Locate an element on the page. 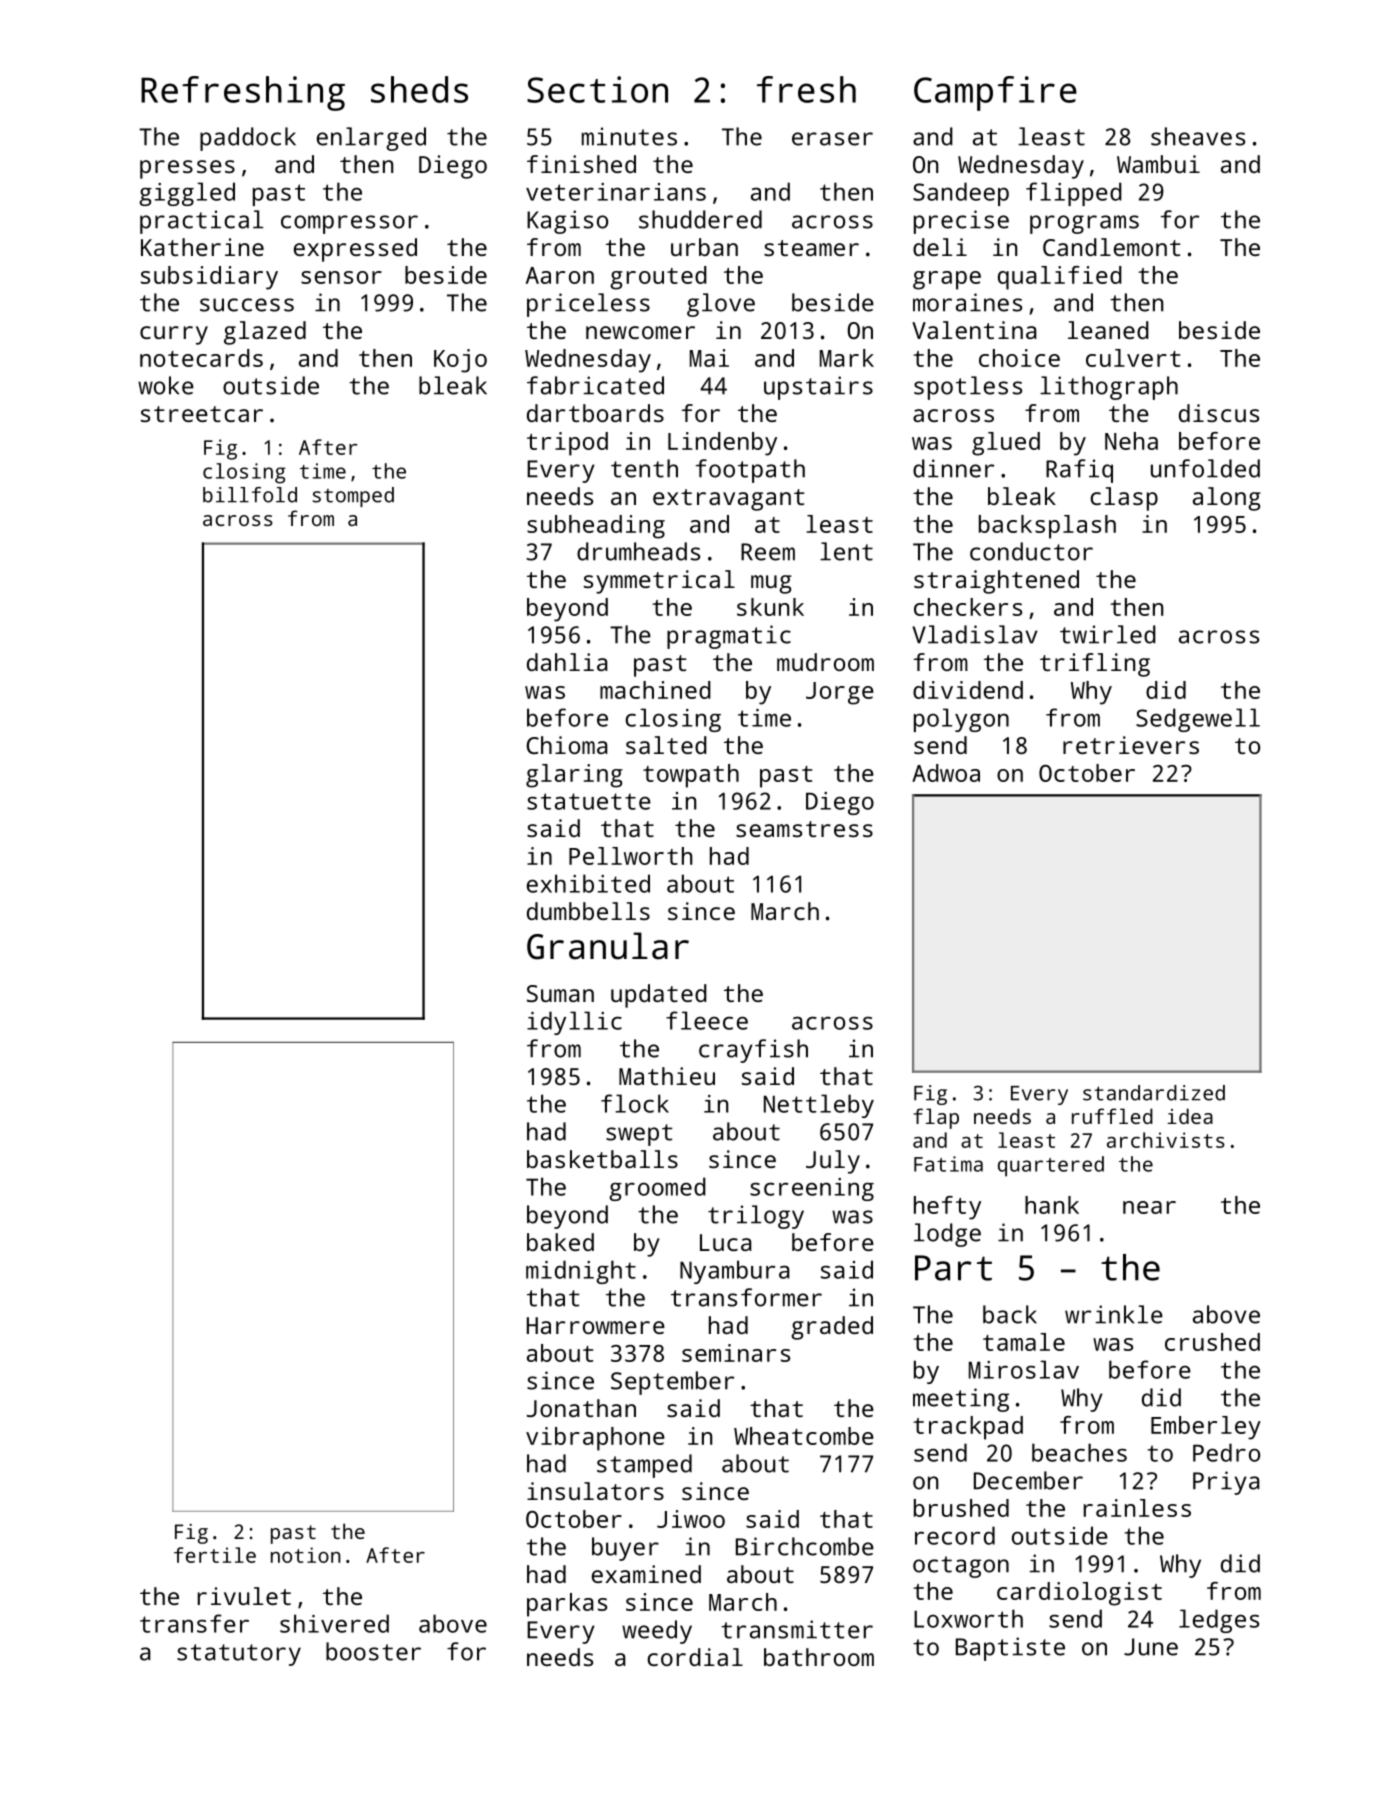  Priya is located at coordinates (1226, 1483).
